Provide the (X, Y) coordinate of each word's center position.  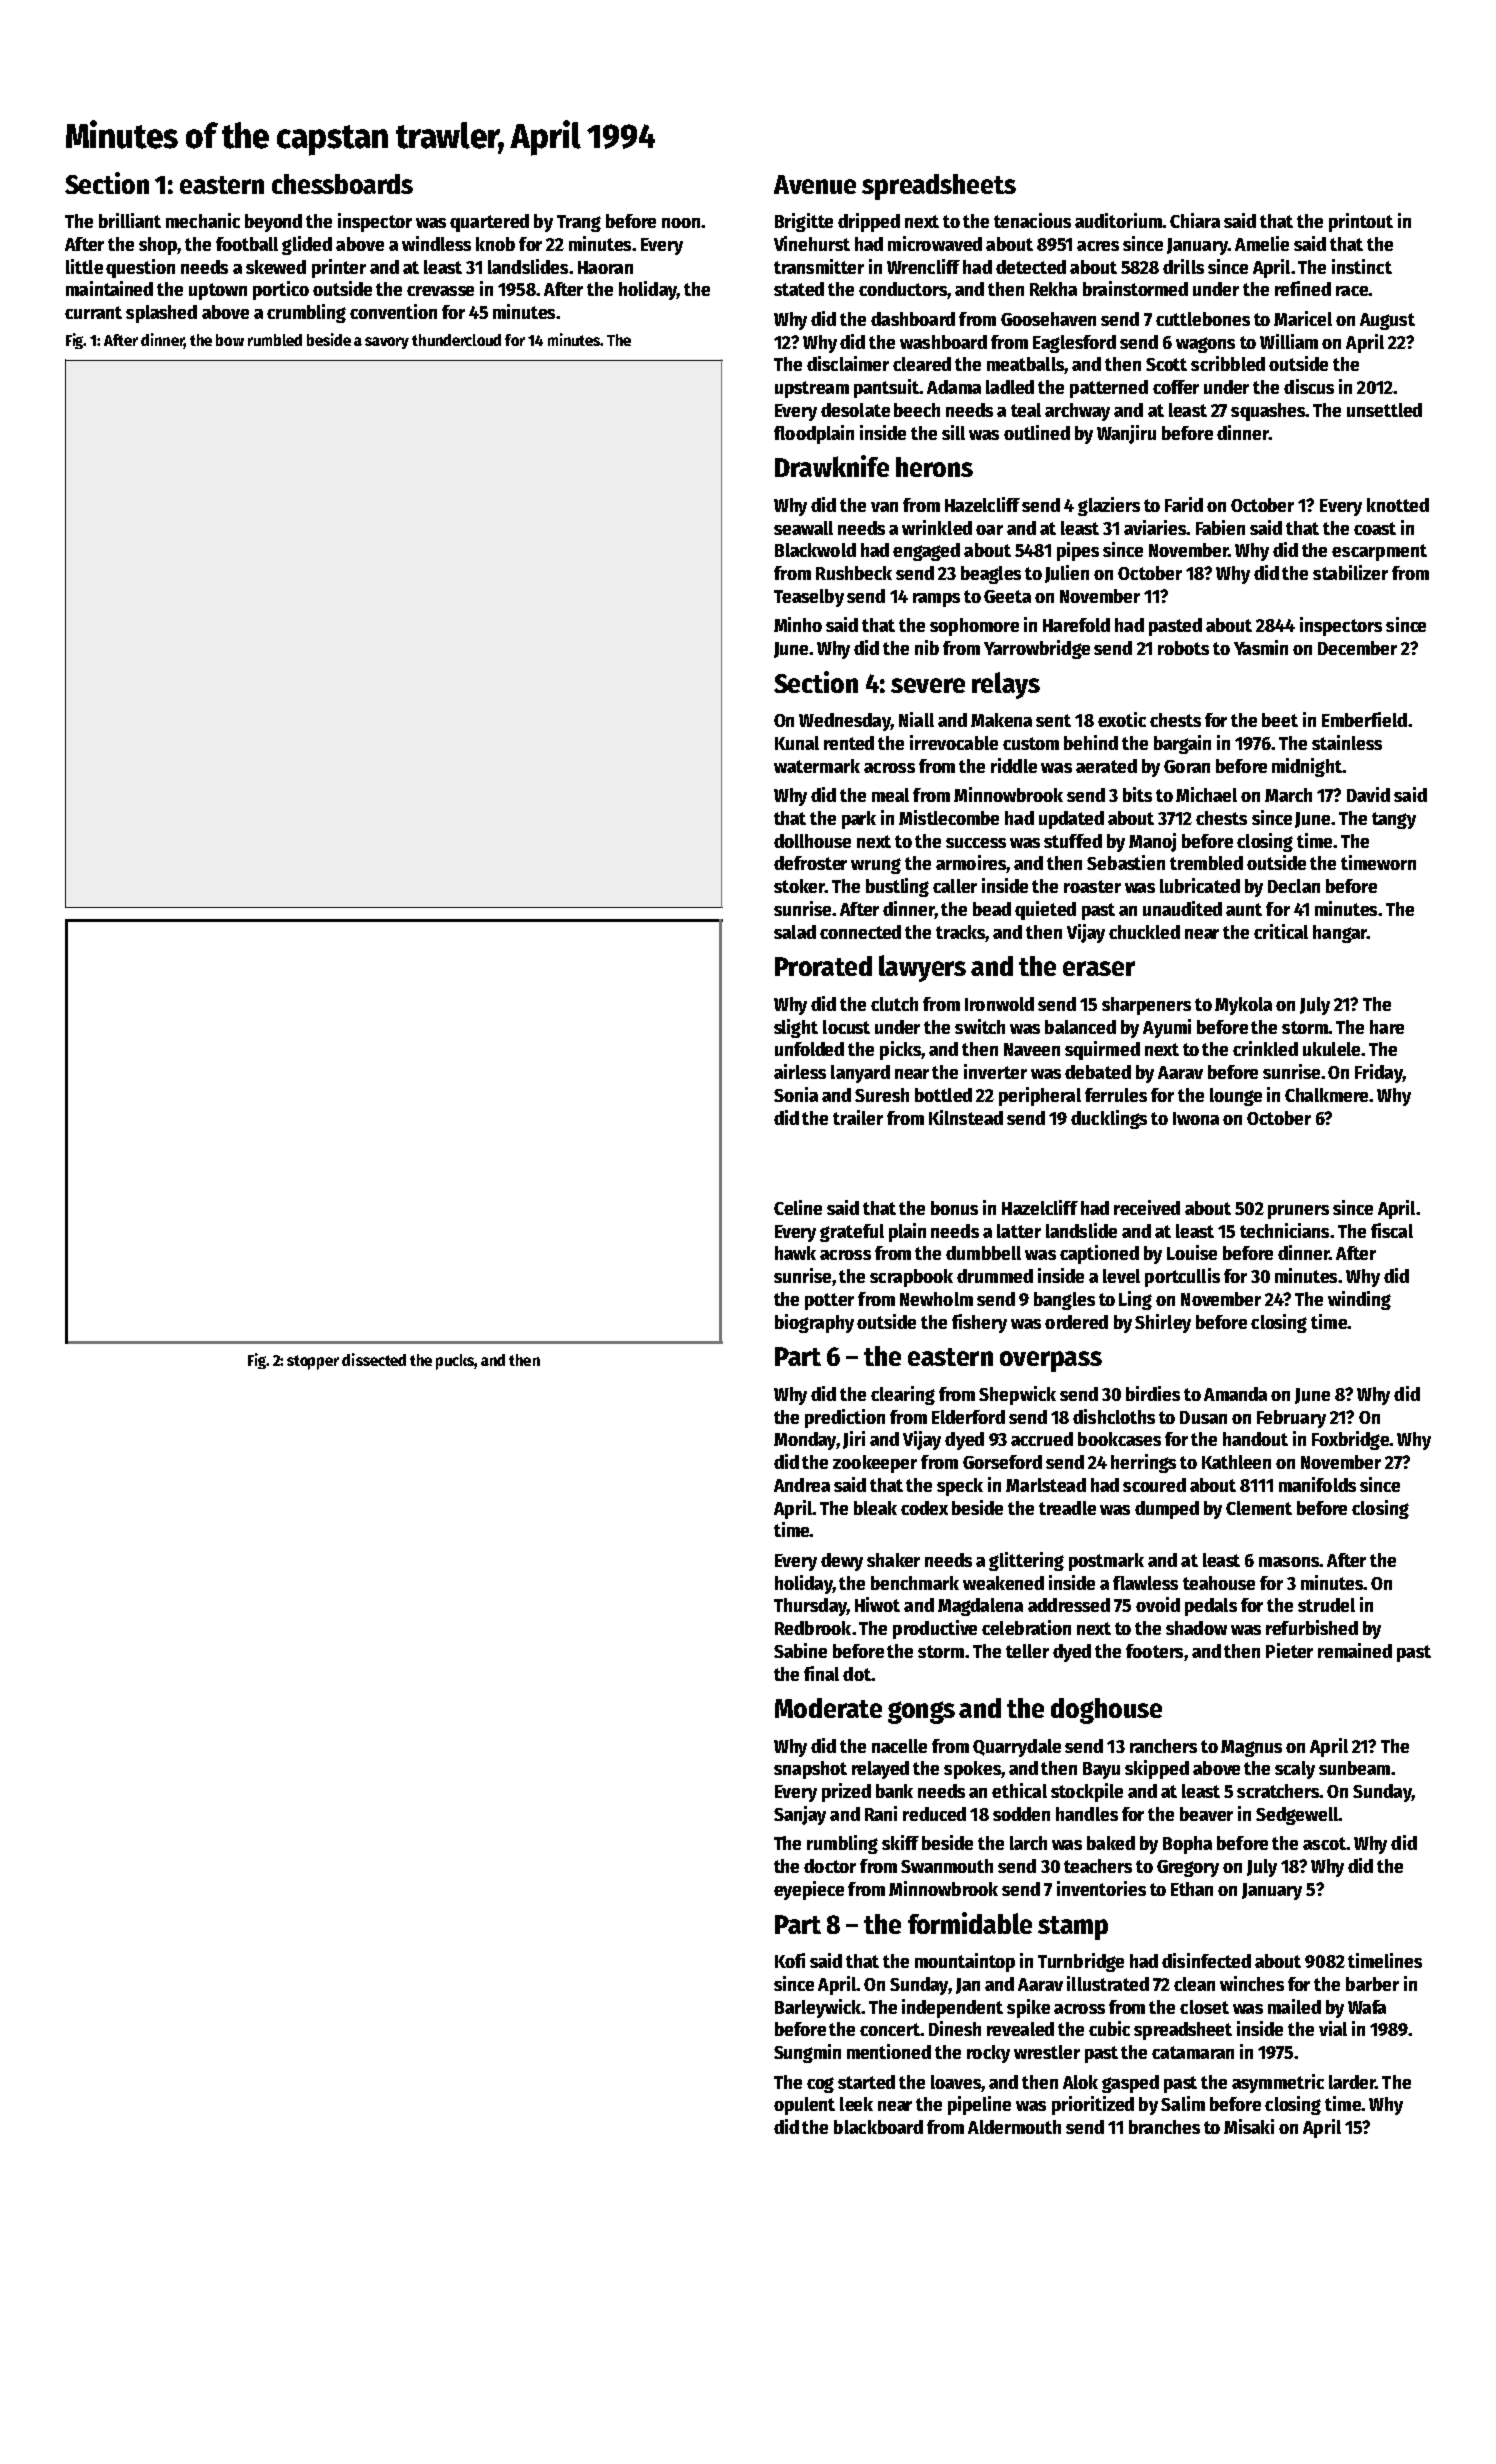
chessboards (342, 184)
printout (1361, 222)
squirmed (1102, 1050)
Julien (1067, 574)
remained (1355, 1650)
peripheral (1040, 1096)
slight (796, 1028)
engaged (926, 552)
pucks (455, 1362)
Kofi (790, 1960)
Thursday (810, 1607)
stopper (313, 1362)
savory (387, 343)
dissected (374, 1359)
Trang (579, 223)
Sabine (800, 1650)
